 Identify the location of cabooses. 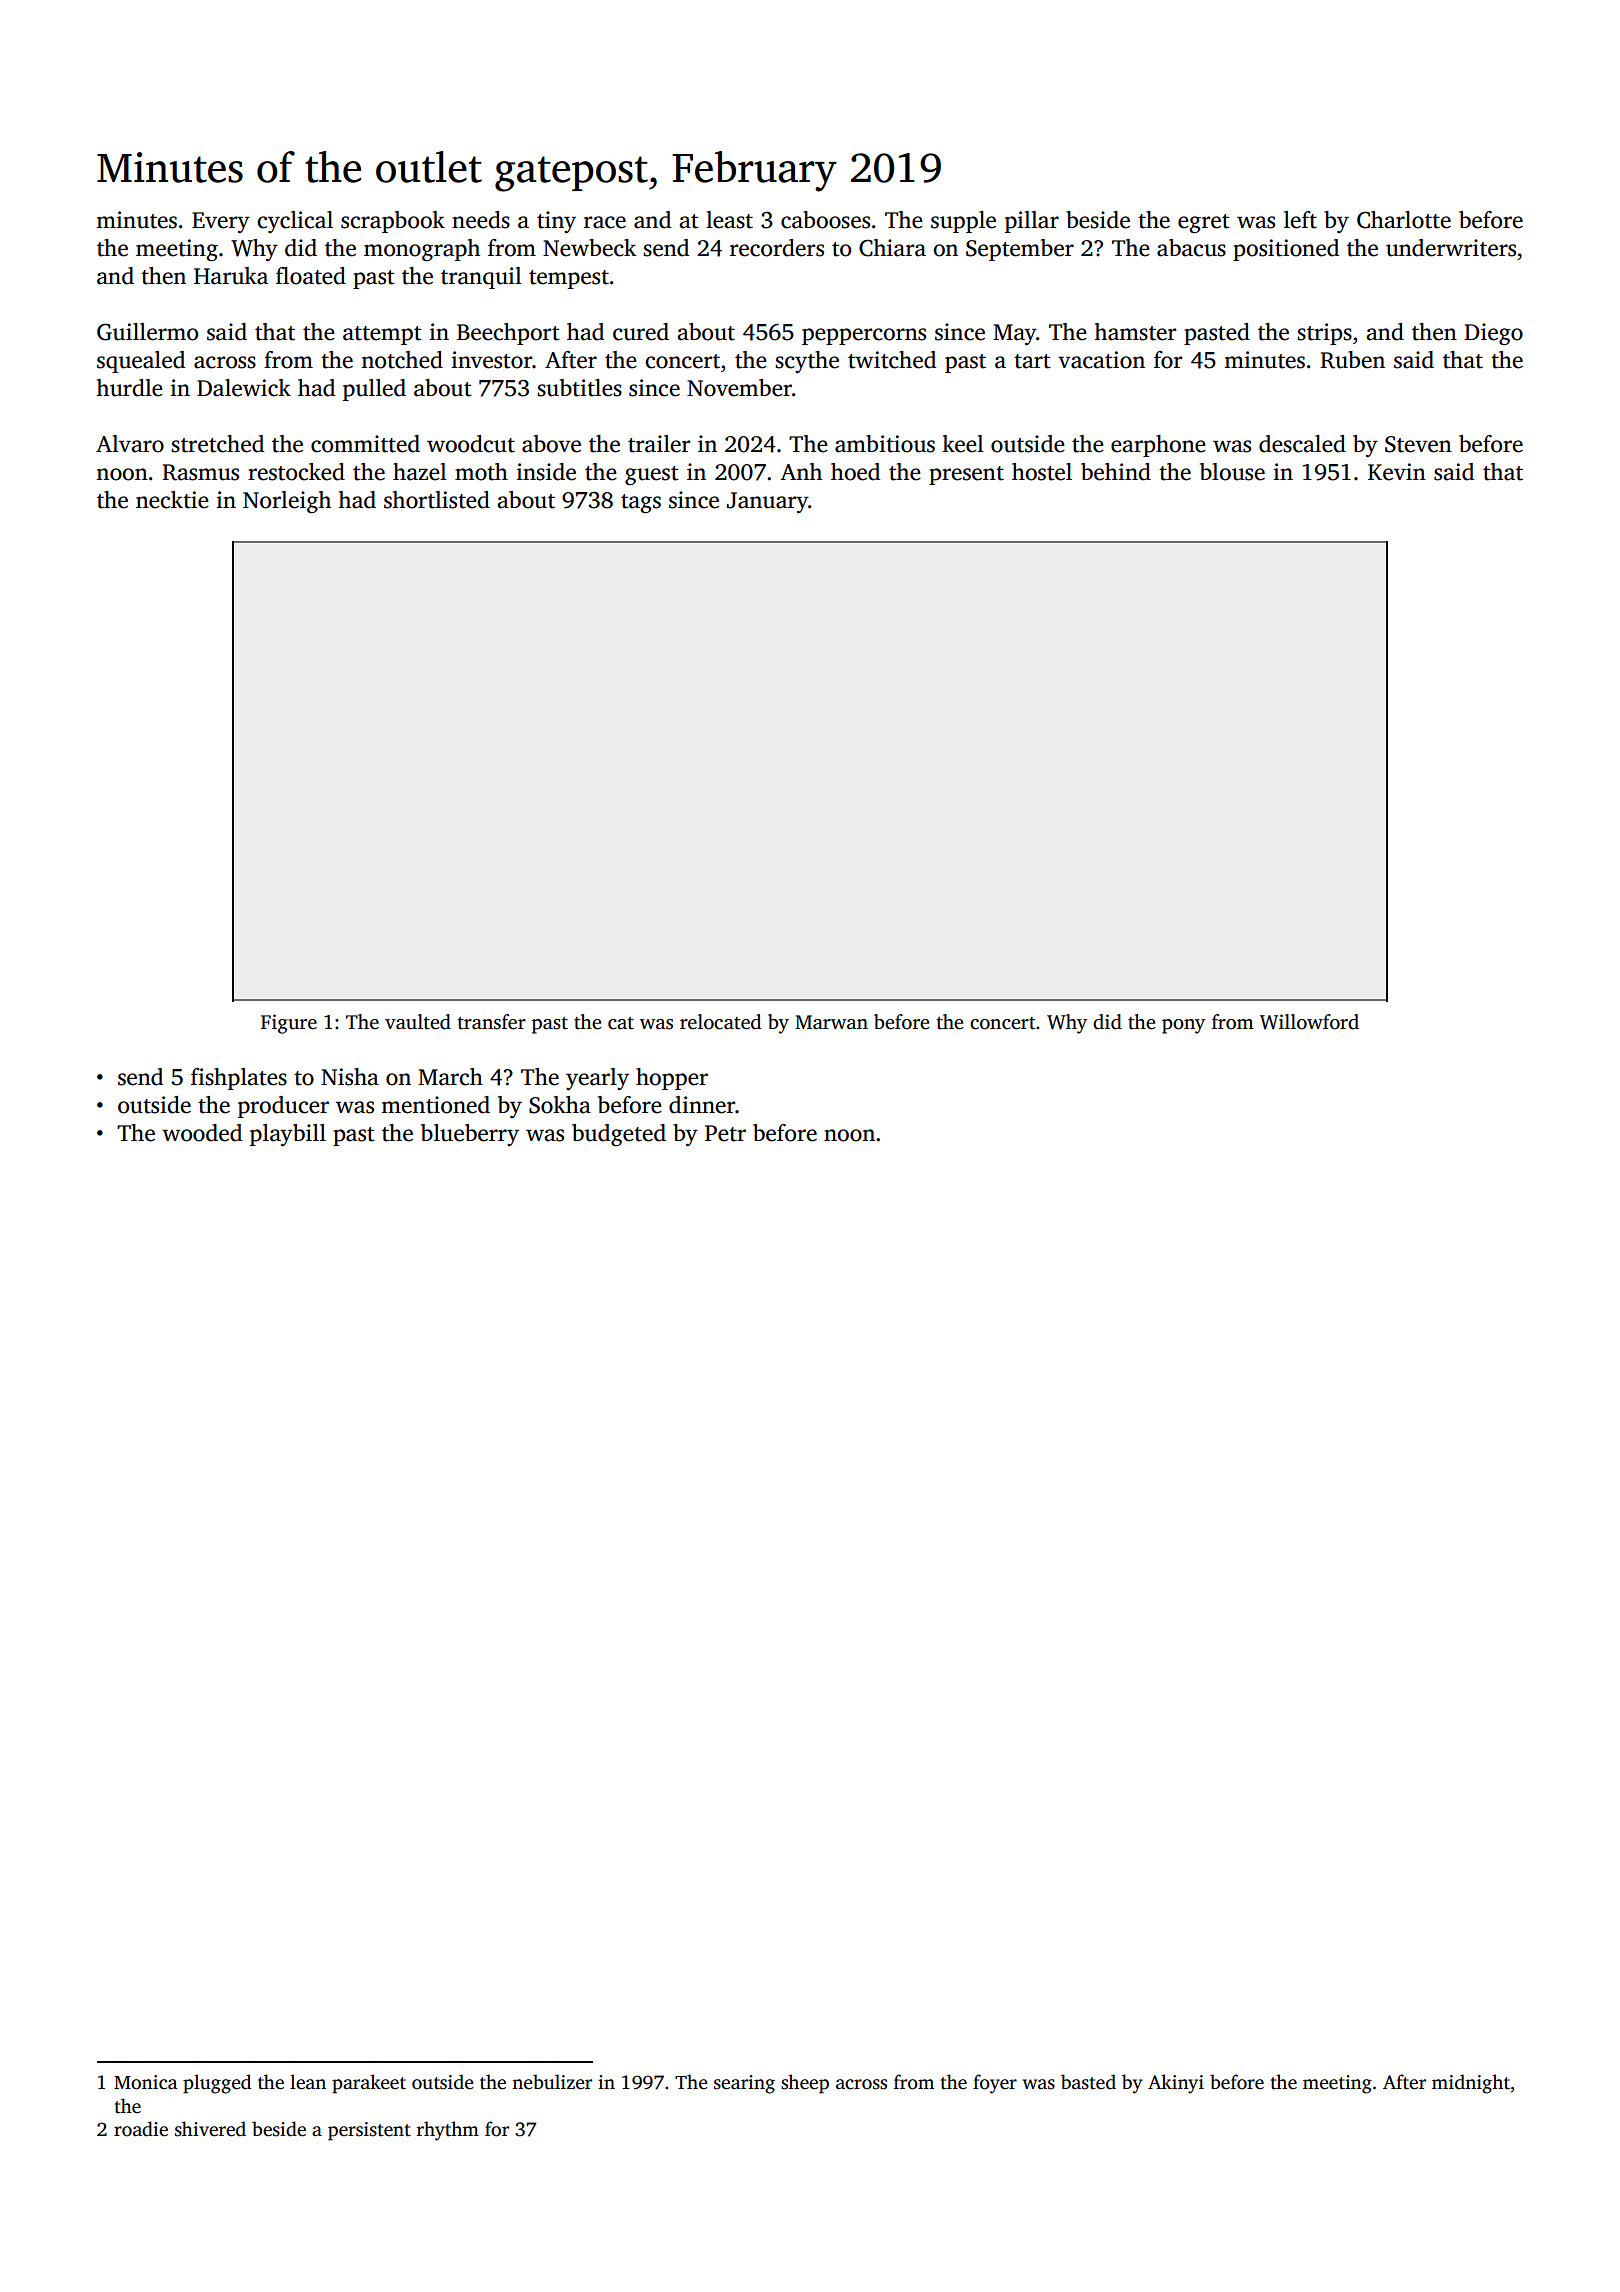
(825, 220).
